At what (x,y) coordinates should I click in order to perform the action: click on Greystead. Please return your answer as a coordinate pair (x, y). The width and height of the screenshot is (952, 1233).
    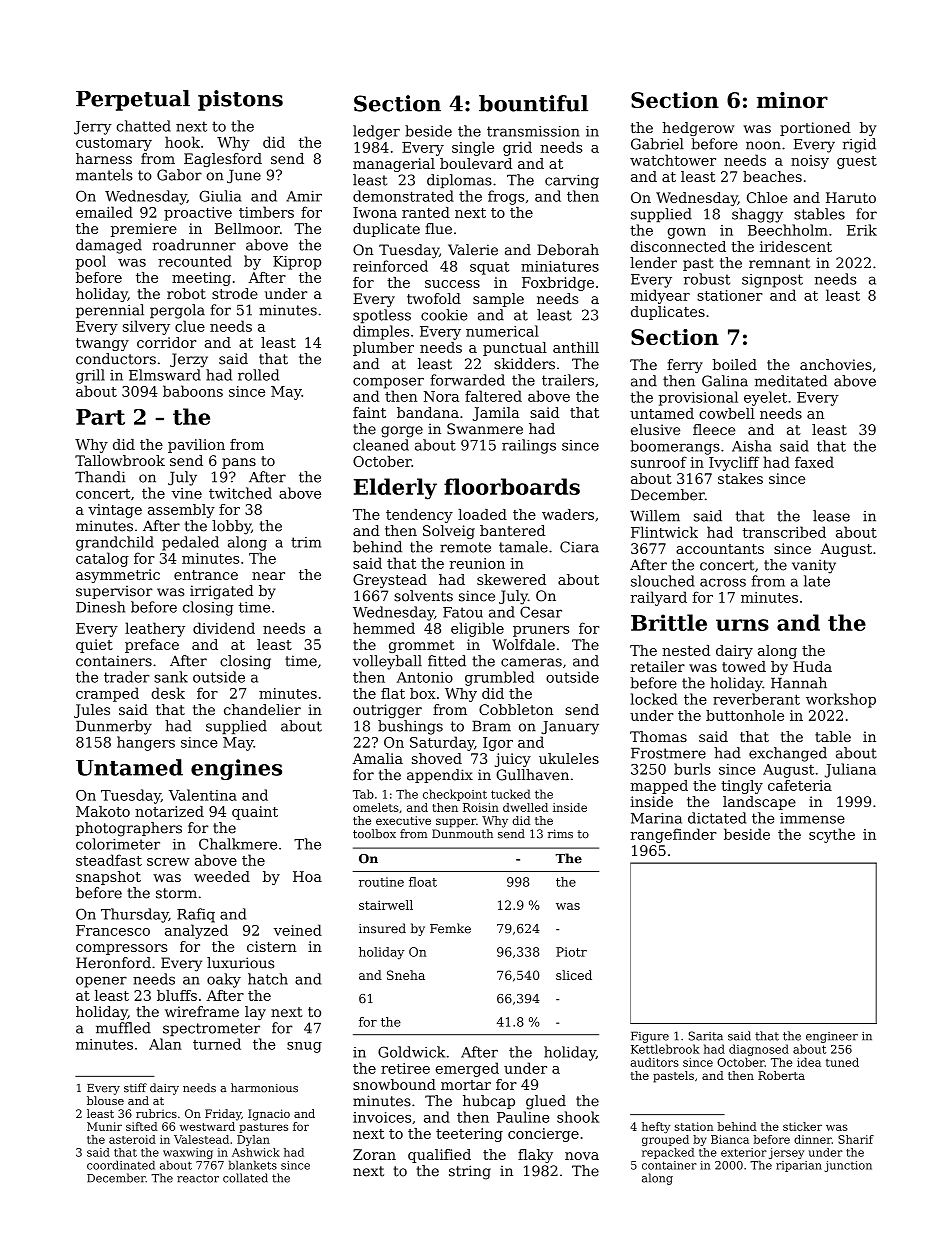
    Looking at the image, I should click on (390, 581).
